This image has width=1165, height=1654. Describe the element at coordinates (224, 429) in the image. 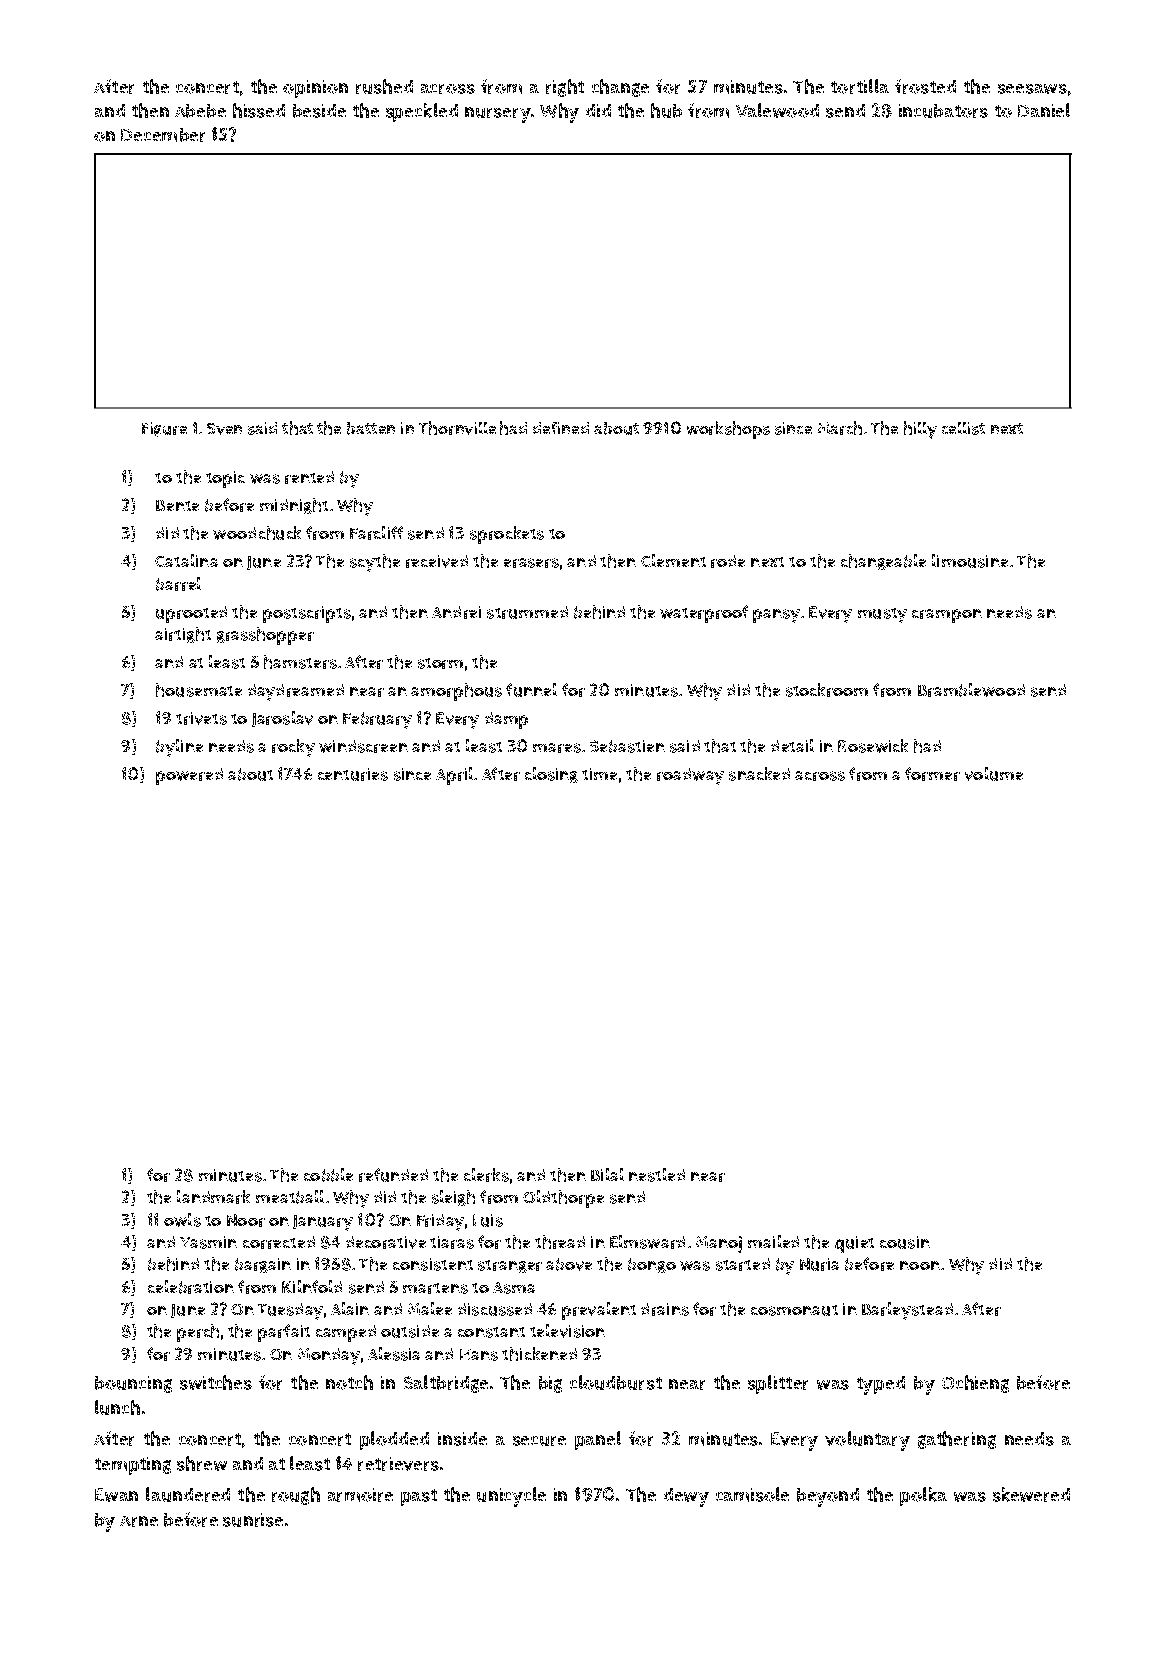

I see `Sven` at that location.
